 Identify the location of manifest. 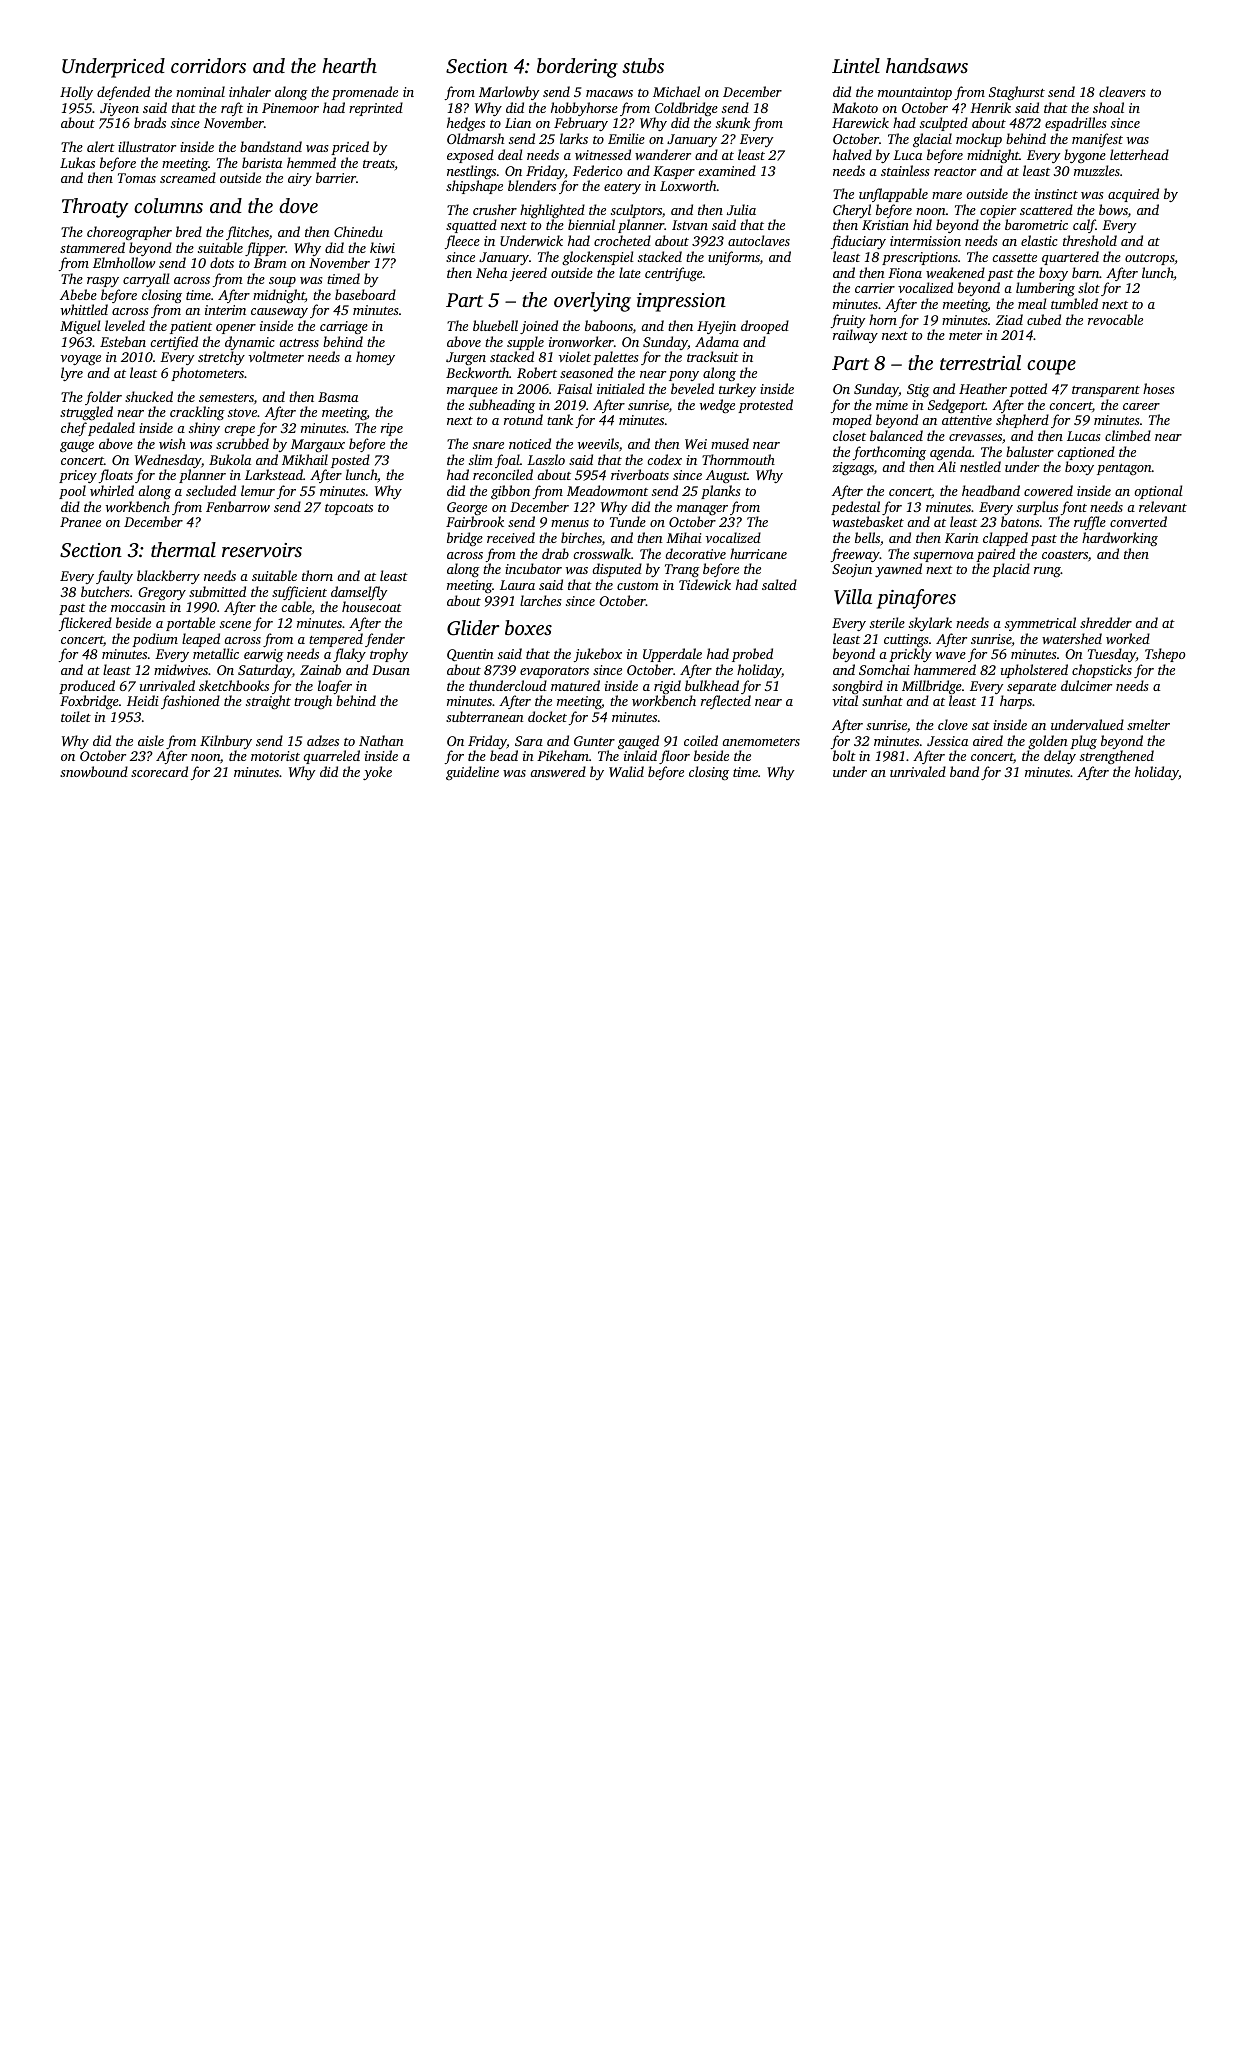
(1097, 140).
